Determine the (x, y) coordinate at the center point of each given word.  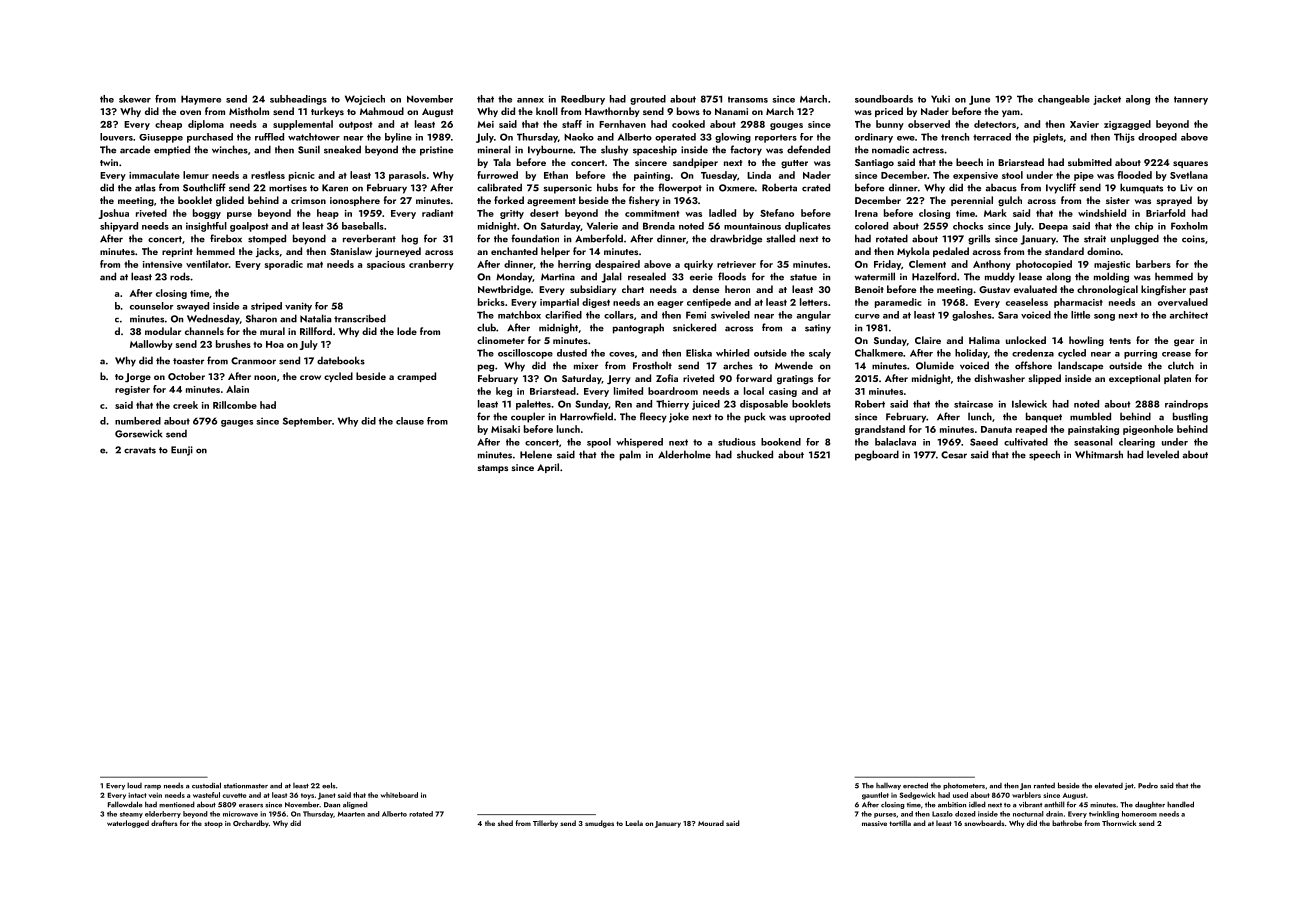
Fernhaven (622, 124)
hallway (888, 786)
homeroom (1139, 814)
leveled (1163, 454)
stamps (492, 469)
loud (134, 785)
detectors (995, 124)
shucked (755, 454)
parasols (407, 176)
